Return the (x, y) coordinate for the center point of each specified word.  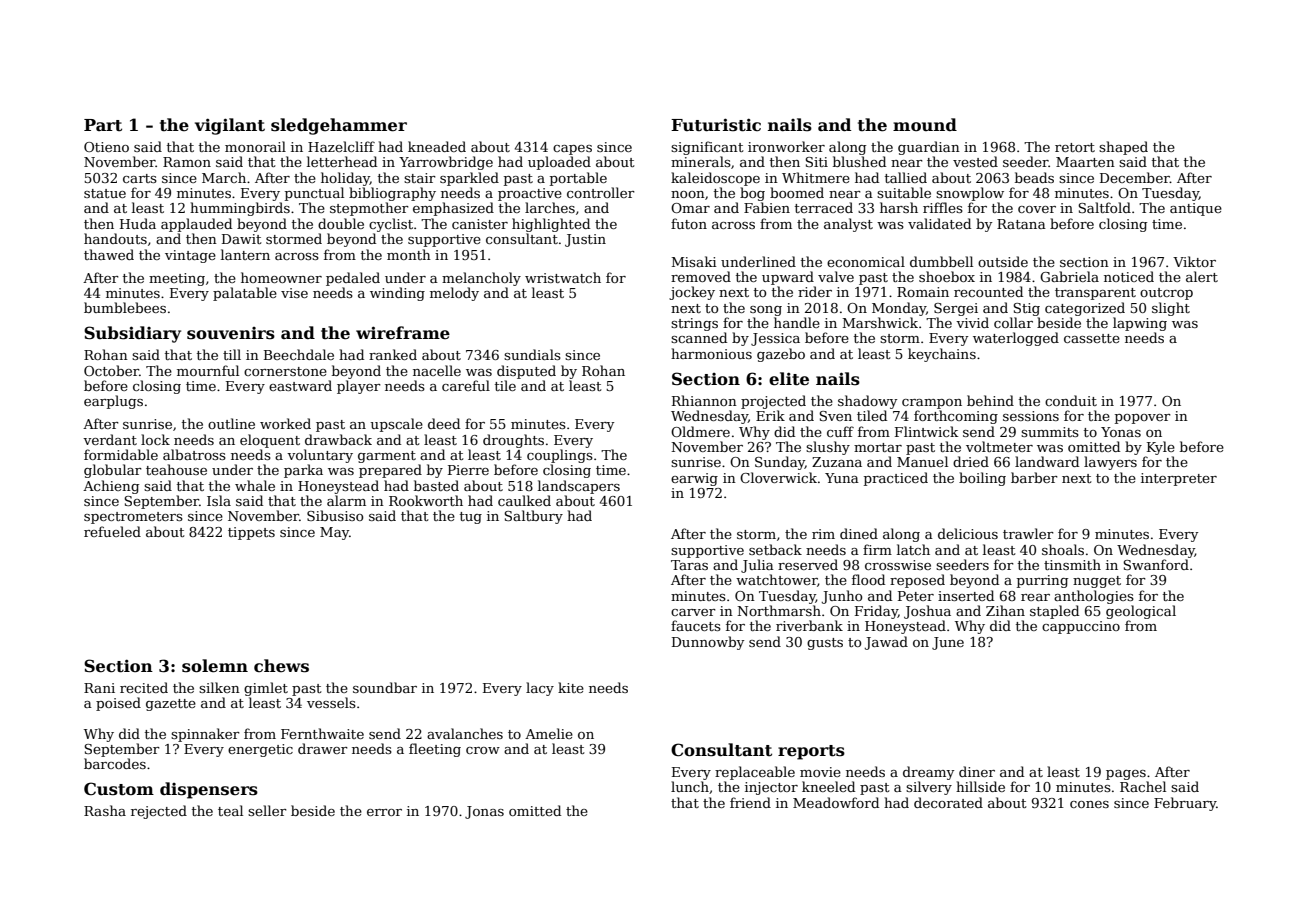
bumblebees (125, 307)
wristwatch (563, 277)
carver (693, 612)
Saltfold (1104, 207)
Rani (99, 688)
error (384, 812)
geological (1141, 612)
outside (1003, 261)
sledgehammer (339, 126)
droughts (513, 441)
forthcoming (956, 417)
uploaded (559, 163)
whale (255, 485)
